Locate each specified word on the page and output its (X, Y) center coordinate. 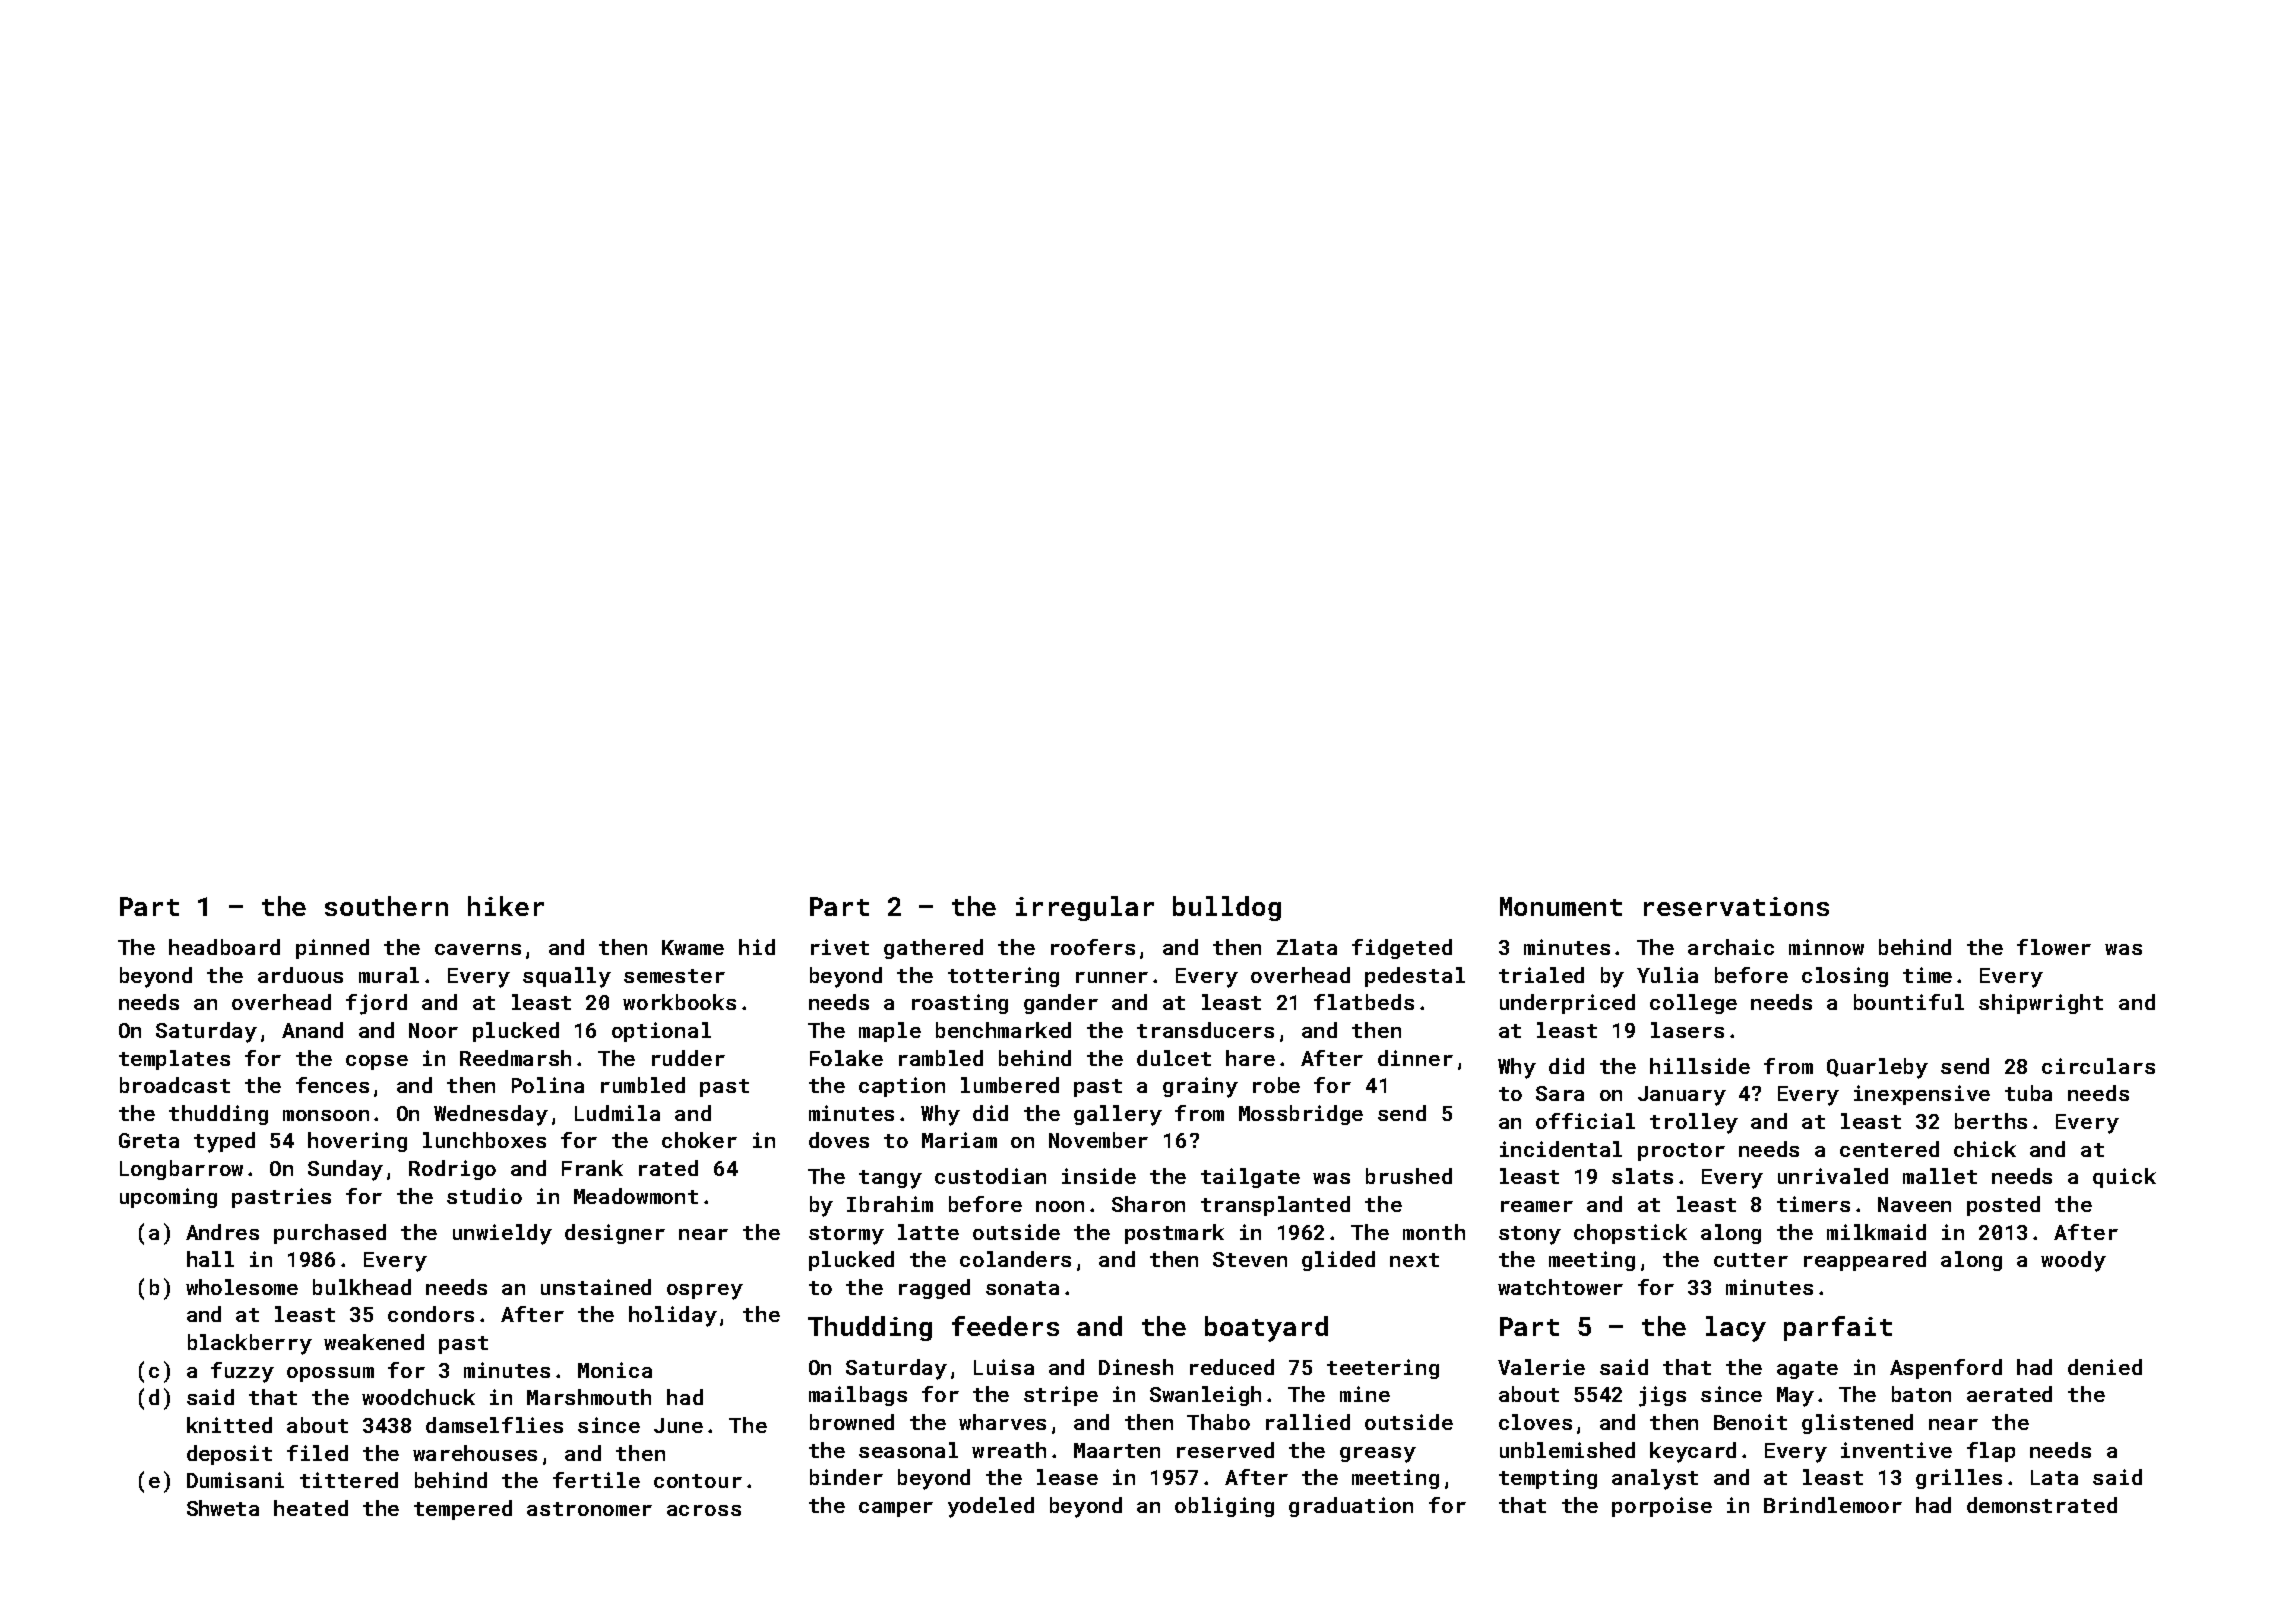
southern (386, 906)
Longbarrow (181, 1170)
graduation (1351, 1507)
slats (1642, 1176)
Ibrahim (890, 1204)
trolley (1694, 1123)
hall (210, 1259)
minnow (1826, 947)
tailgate (1250, 1178)
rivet (840, 947)
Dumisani (235, 1480)
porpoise (1662, 1507)
